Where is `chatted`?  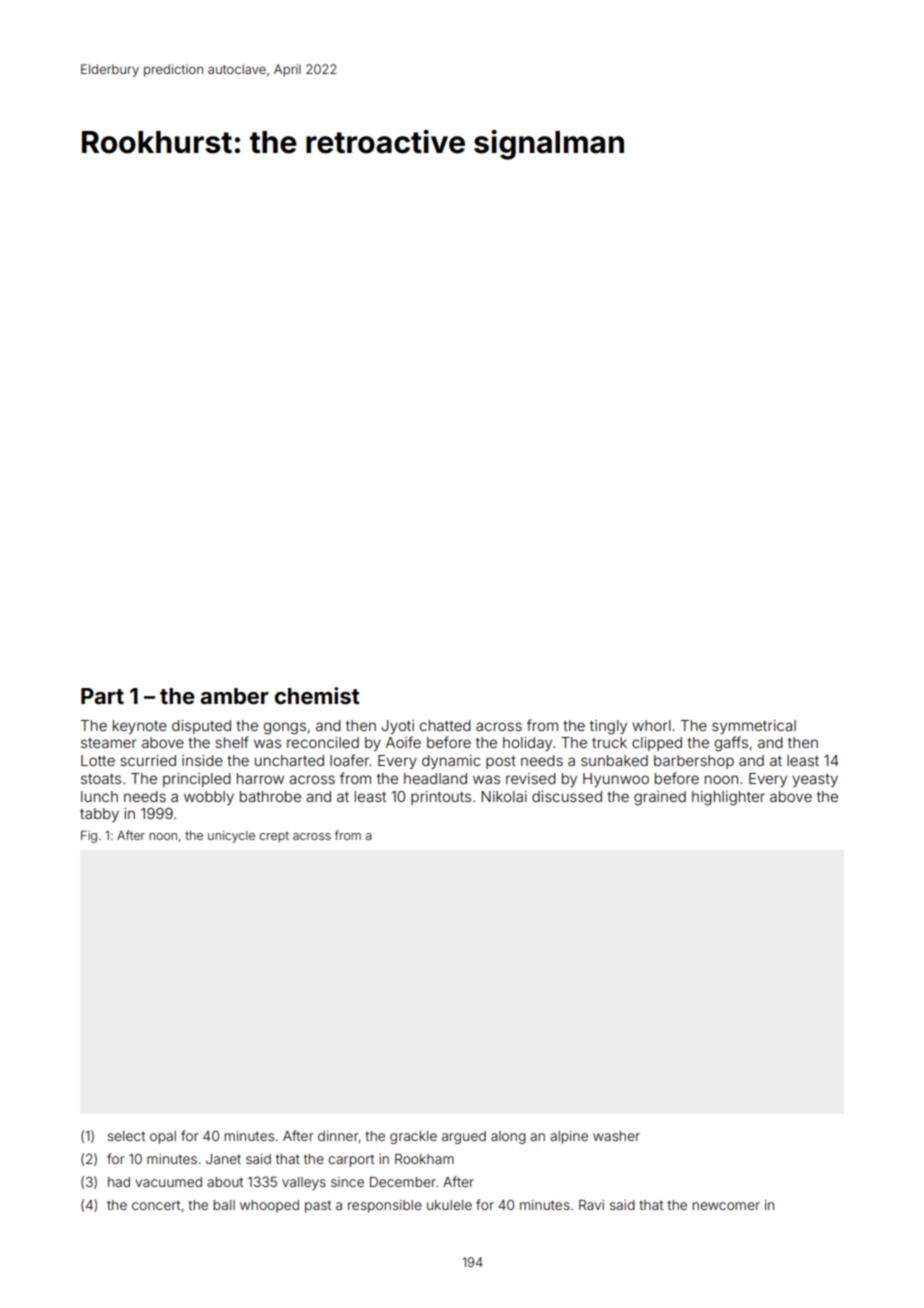 chatted is located at coordinates (445, 725).
